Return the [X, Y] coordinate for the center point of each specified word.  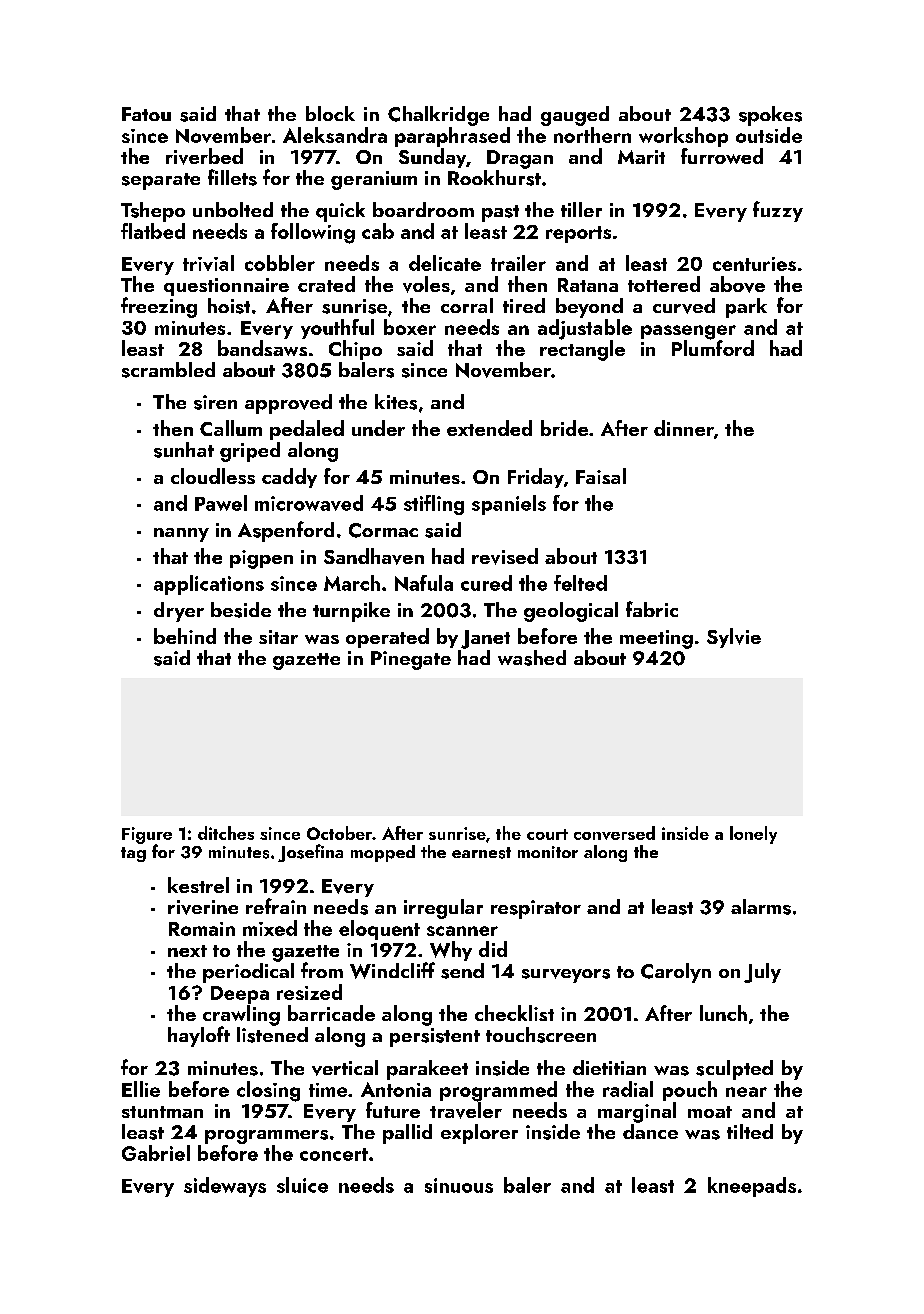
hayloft [199, 1036]
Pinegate [411, 660]
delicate [445, 263]
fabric [652, 609]
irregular [443, 909]
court [547, 834]
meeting [656, 639]
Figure [147, 835]
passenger [688, 332]
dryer [179, 612]
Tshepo [153, 212]
